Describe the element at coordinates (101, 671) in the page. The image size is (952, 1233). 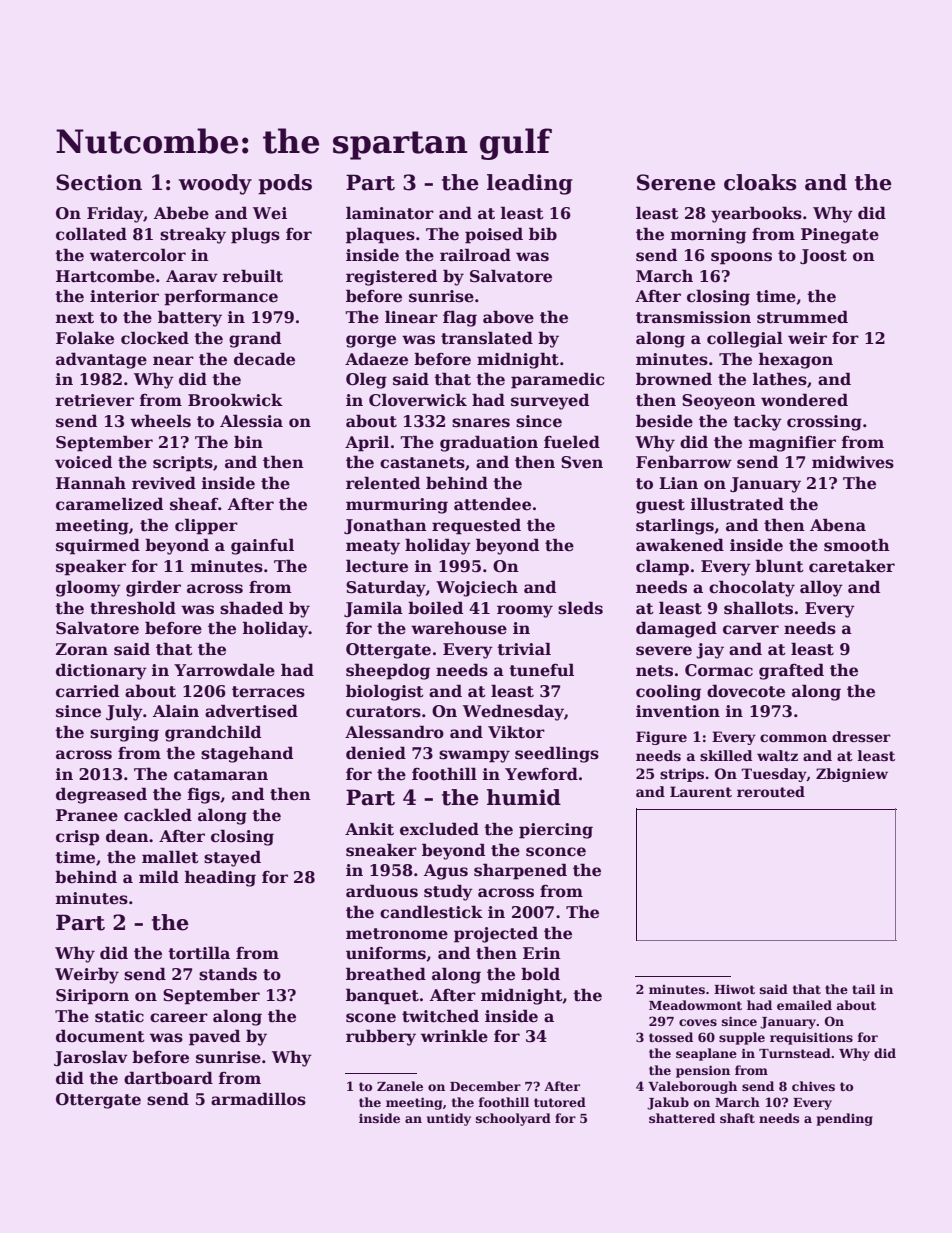
I see `dictionary` at that location.
